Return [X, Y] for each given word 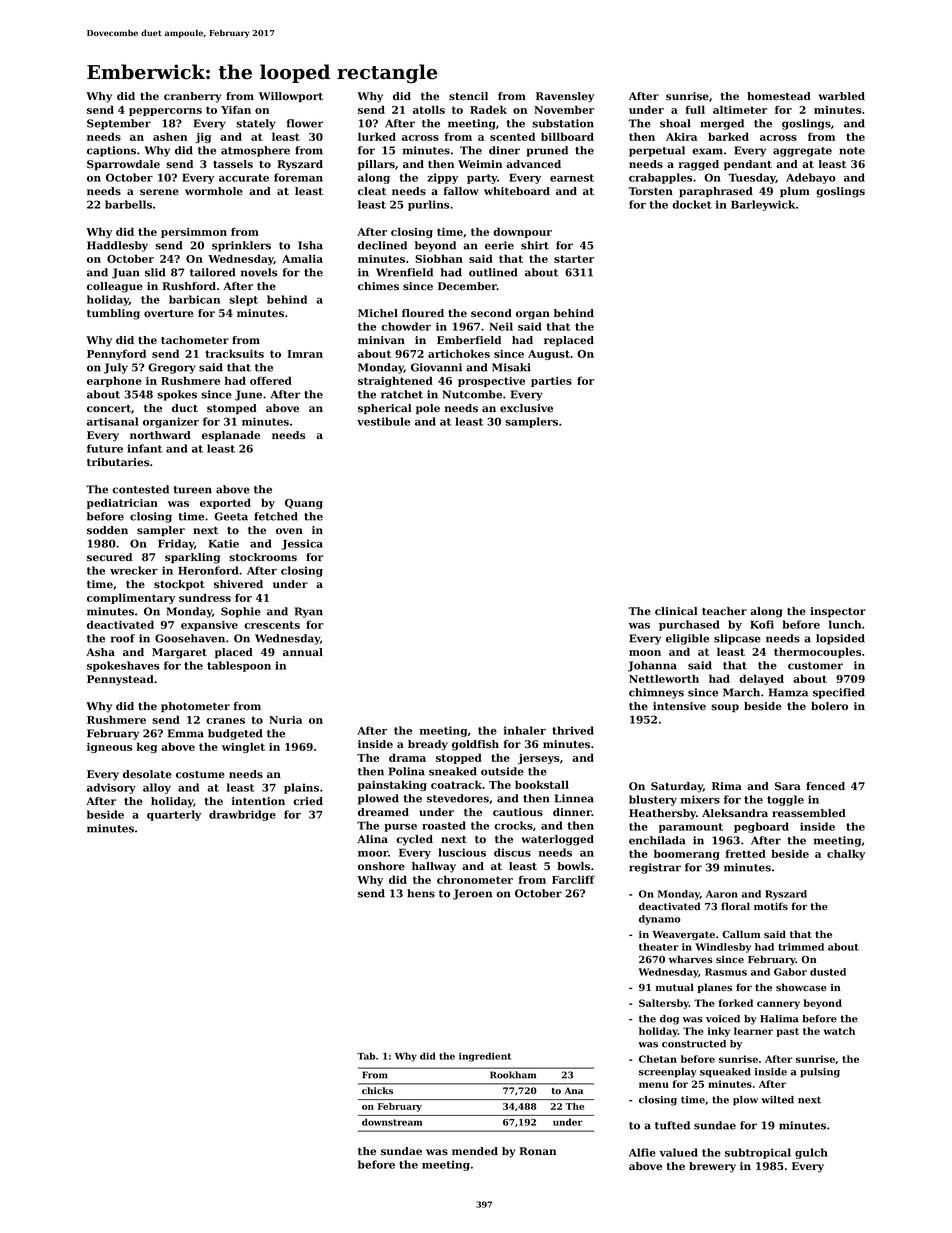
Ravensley [565, 97]
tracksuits [234, 353]
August [549, 355]
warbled [841, 96]
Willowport [291, 97]
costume [200, 775]
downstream [392, 1122]
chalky [846, 854]
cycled [414, 840]
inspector [838, 612]
